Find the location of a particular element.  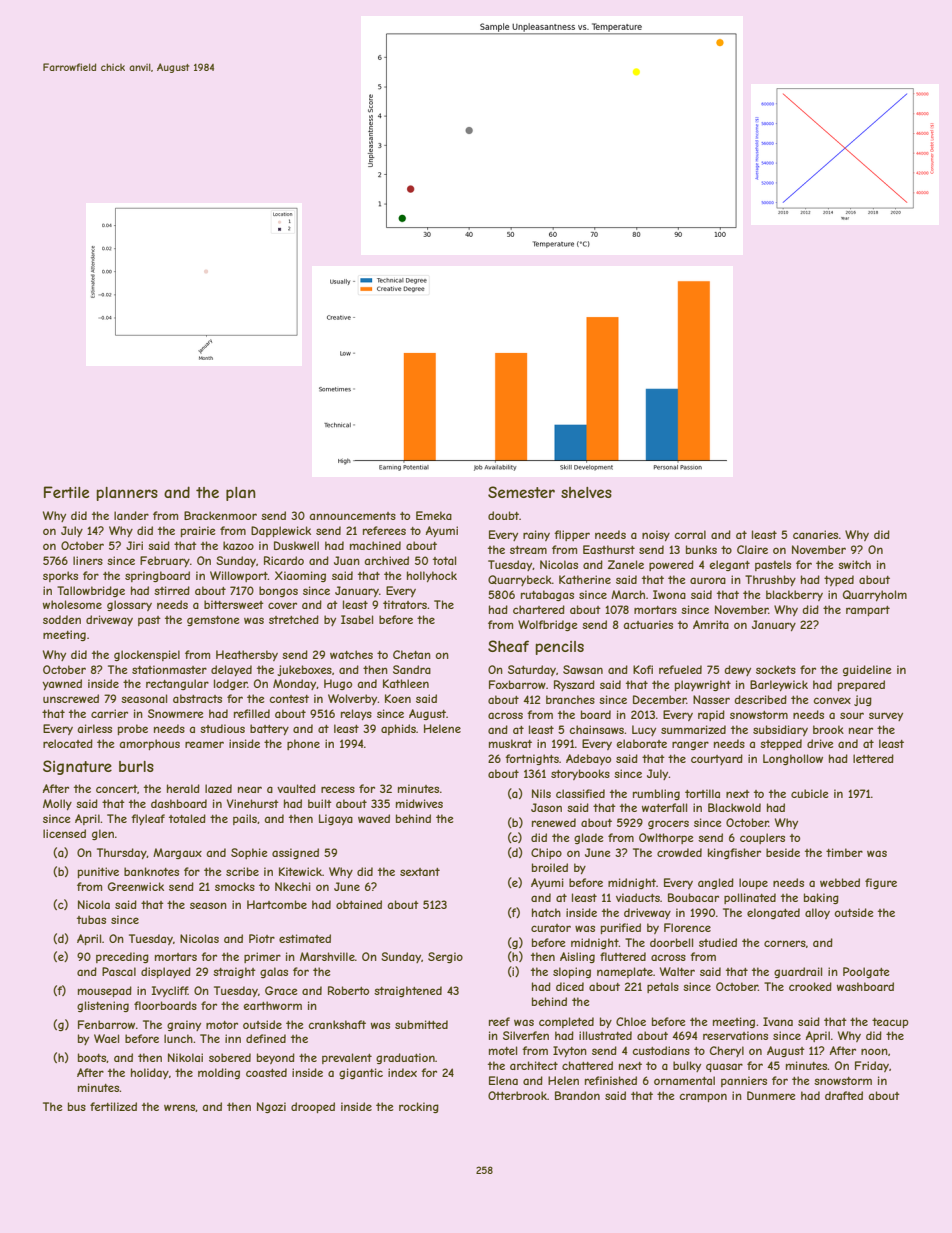

shelves is located at coordinates (586, 492).
